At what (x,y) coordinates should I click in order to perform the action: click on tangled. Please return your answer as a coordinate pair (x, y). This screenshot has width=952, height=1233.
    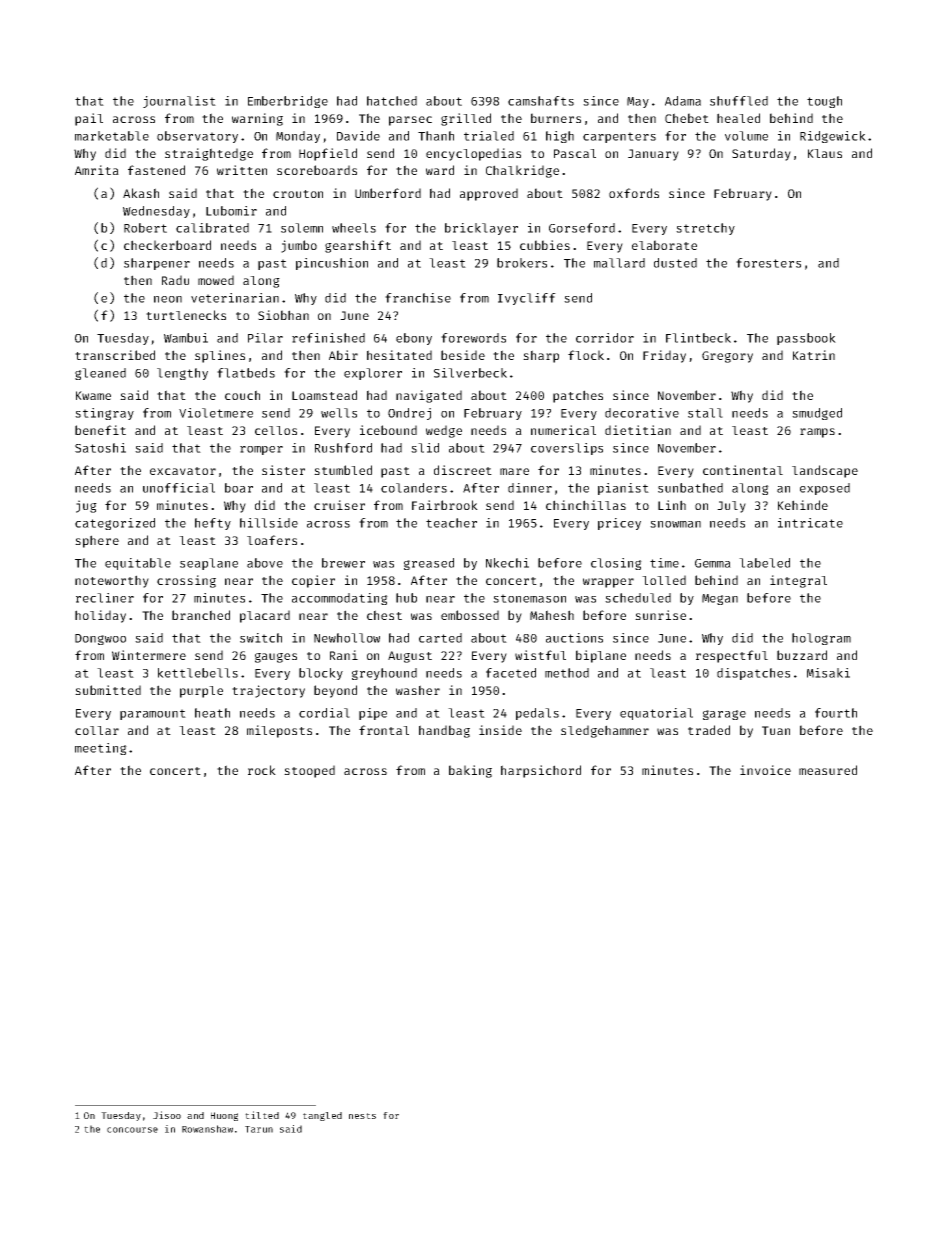
    Looking at the image, I should click on (322, 1116).
